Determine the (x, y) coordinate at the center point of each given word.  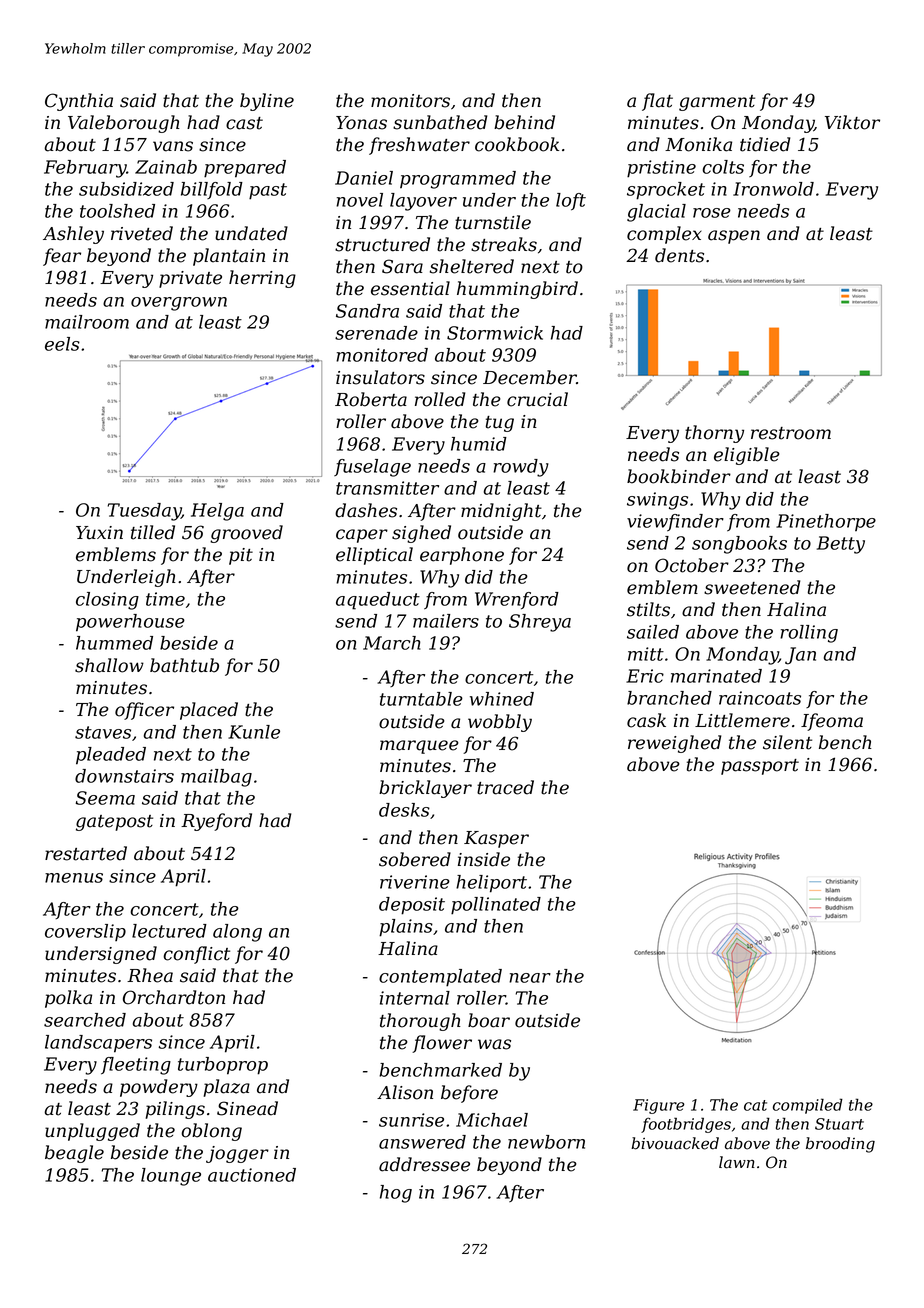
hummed (114, 643)
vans (173, 146)
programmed (458, 180)
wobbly (500, 723)
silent (787, 742)
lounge (171, 1177)
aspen (734, 237)
